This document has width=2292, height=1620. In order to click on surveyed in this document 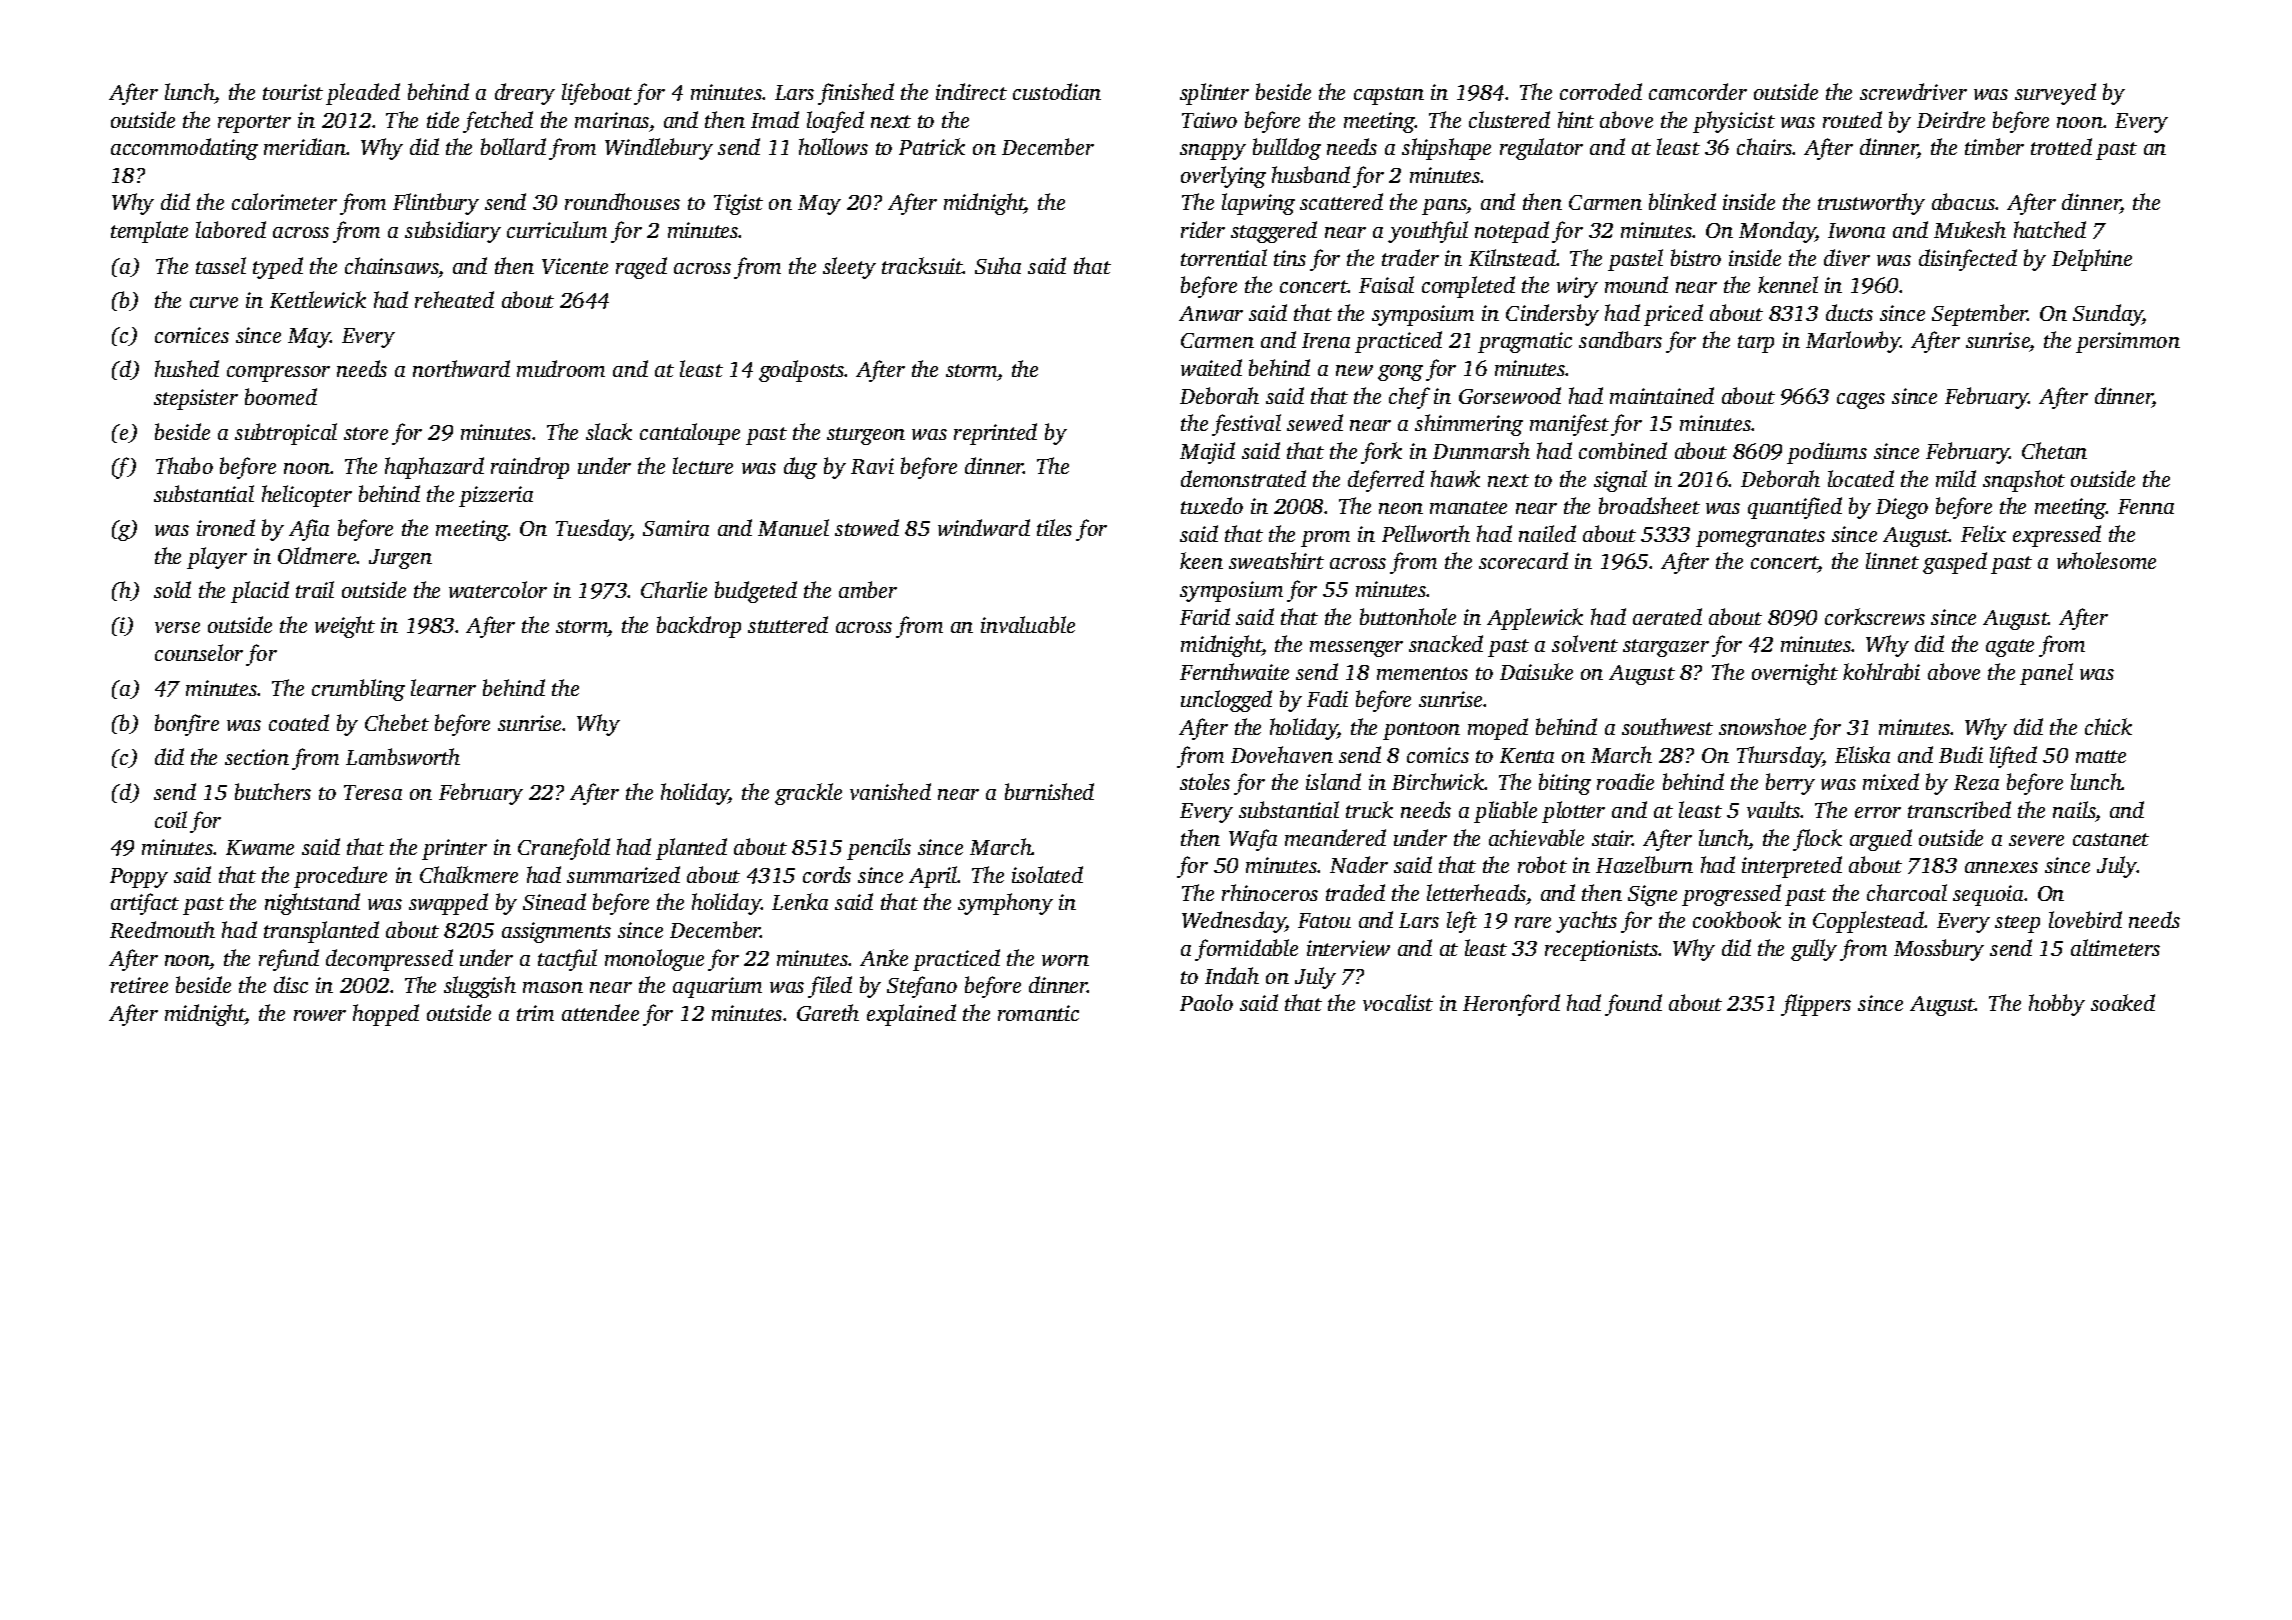, I will do `click(2055, 94)`.
